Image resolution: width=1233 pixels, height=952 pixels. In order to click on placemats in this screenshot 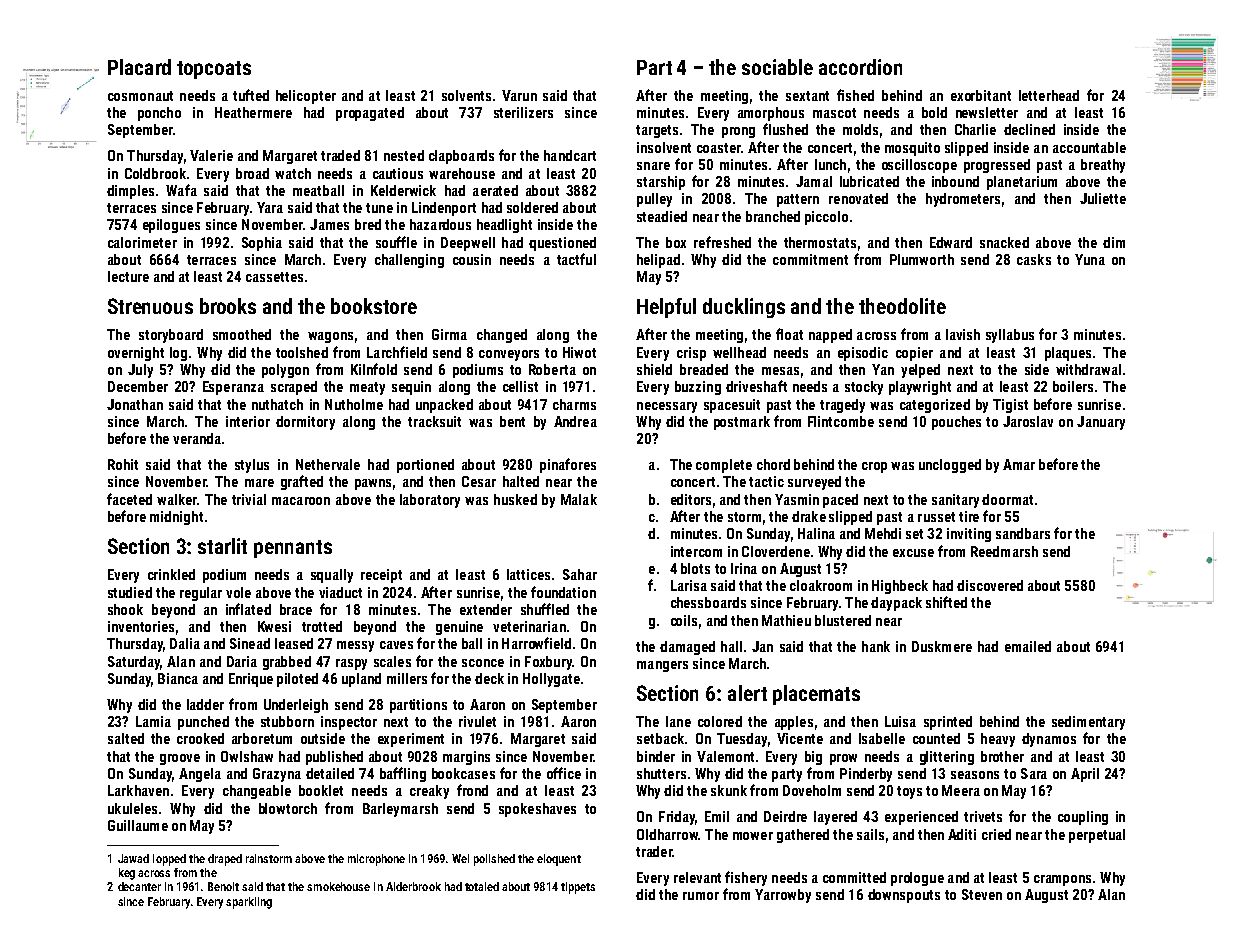, I will do `click(816, 695)`.
